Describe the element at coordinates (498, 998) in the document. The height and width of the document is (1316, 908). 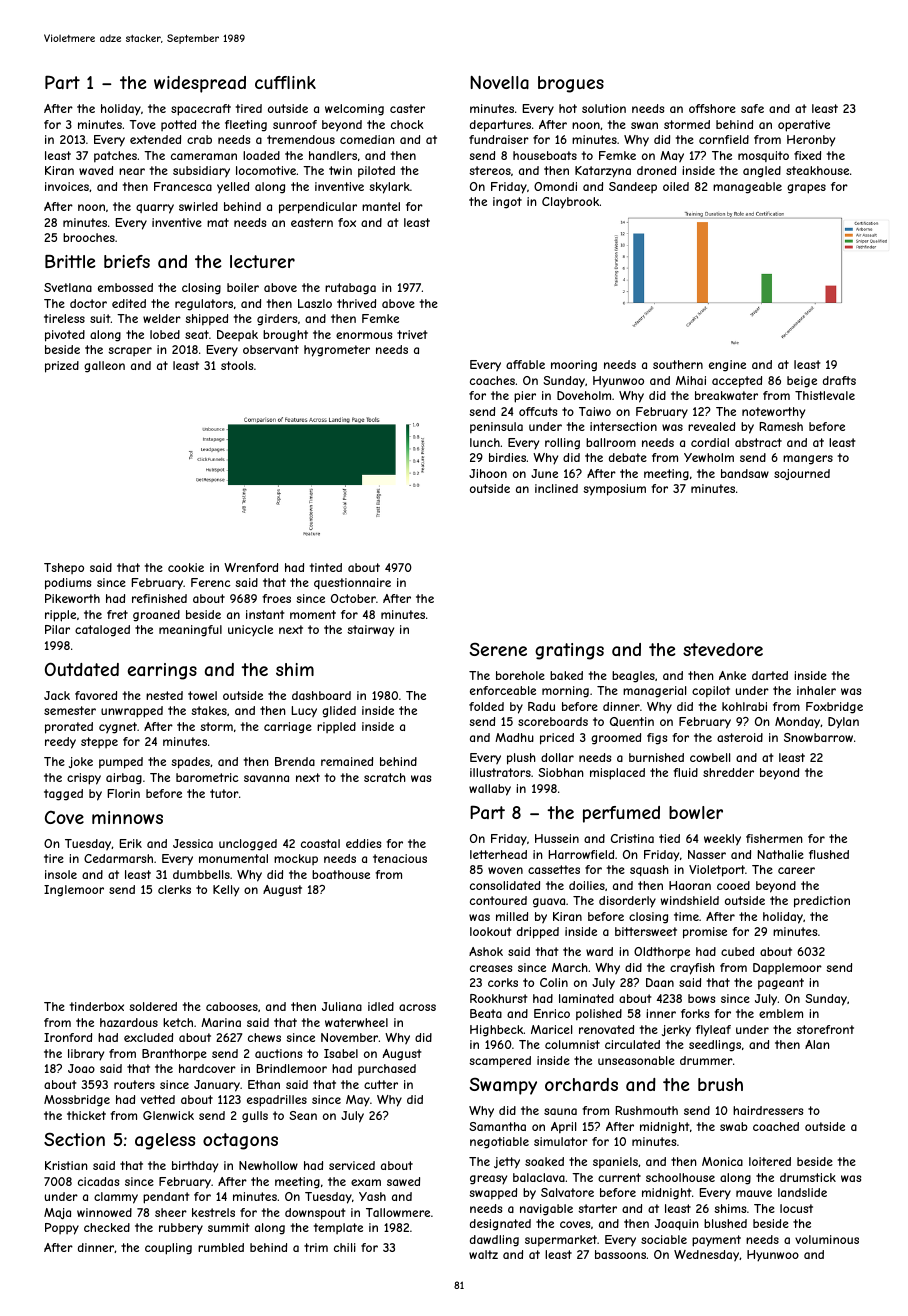
I see `Rookhurst` at that location.
